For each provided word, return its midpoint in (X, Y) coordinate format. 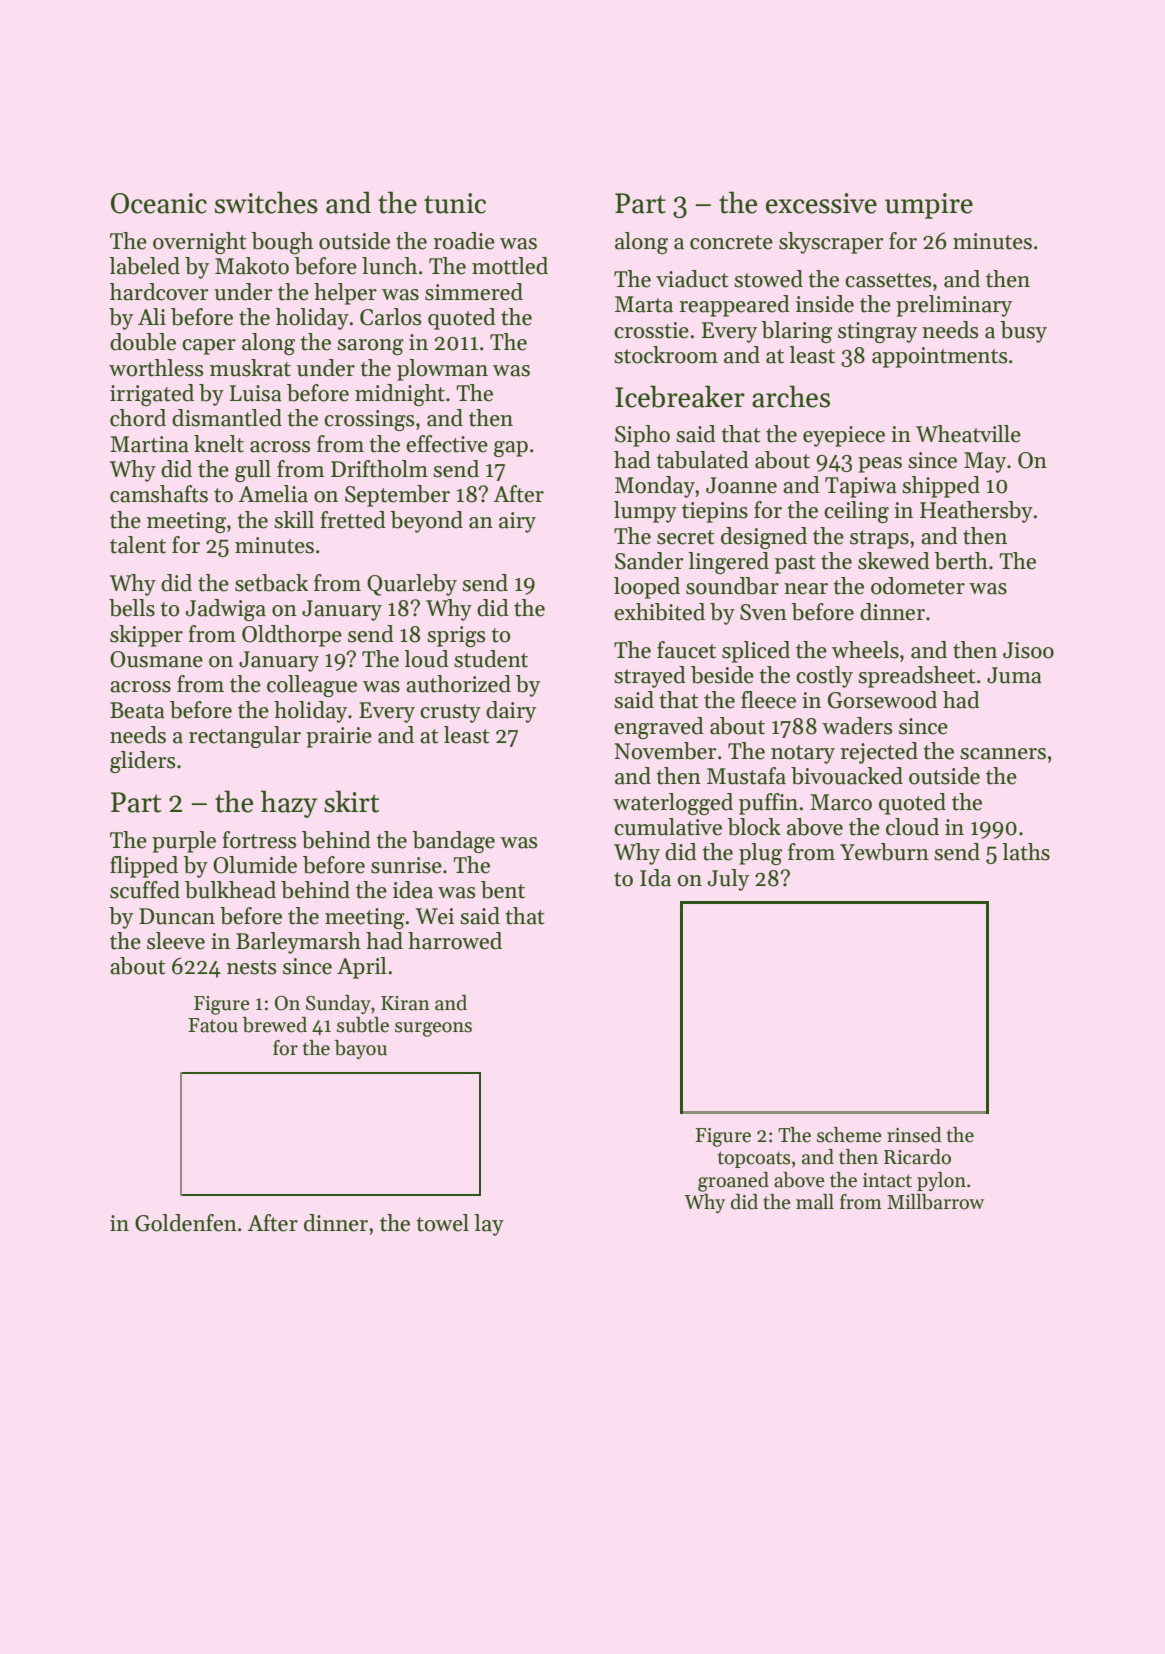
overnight (200, 243)
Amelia (273, 494)
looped (647, 588)
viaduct (692, 279)
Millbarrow (935, 1202)
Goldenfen (186, 1223)
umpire (929, 206)
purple (184, 842)
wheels (865, 650)
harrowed (455, 941)
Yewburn (884, 852)
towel (442, 1223)
